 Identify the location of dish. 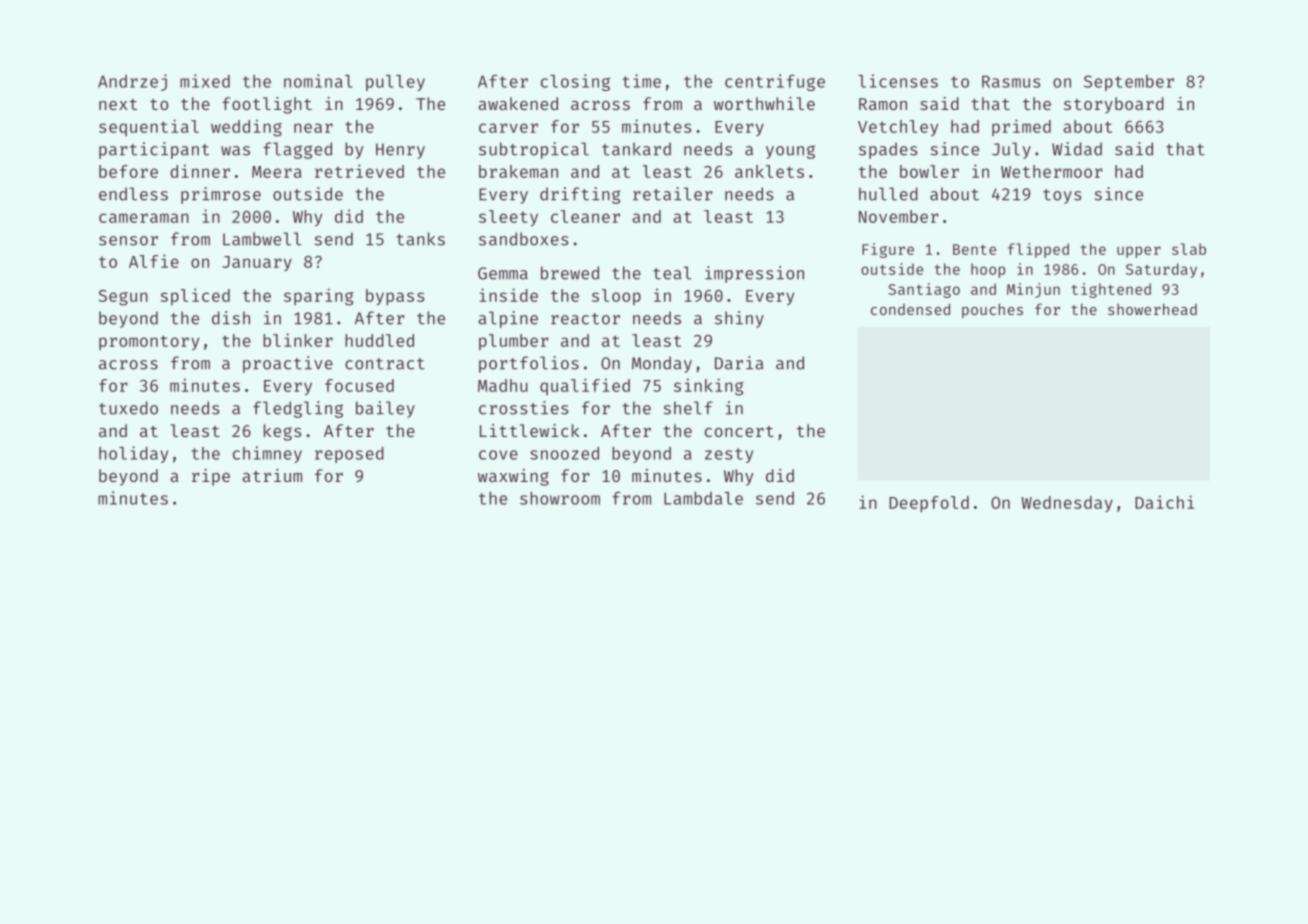
(231, 318).
